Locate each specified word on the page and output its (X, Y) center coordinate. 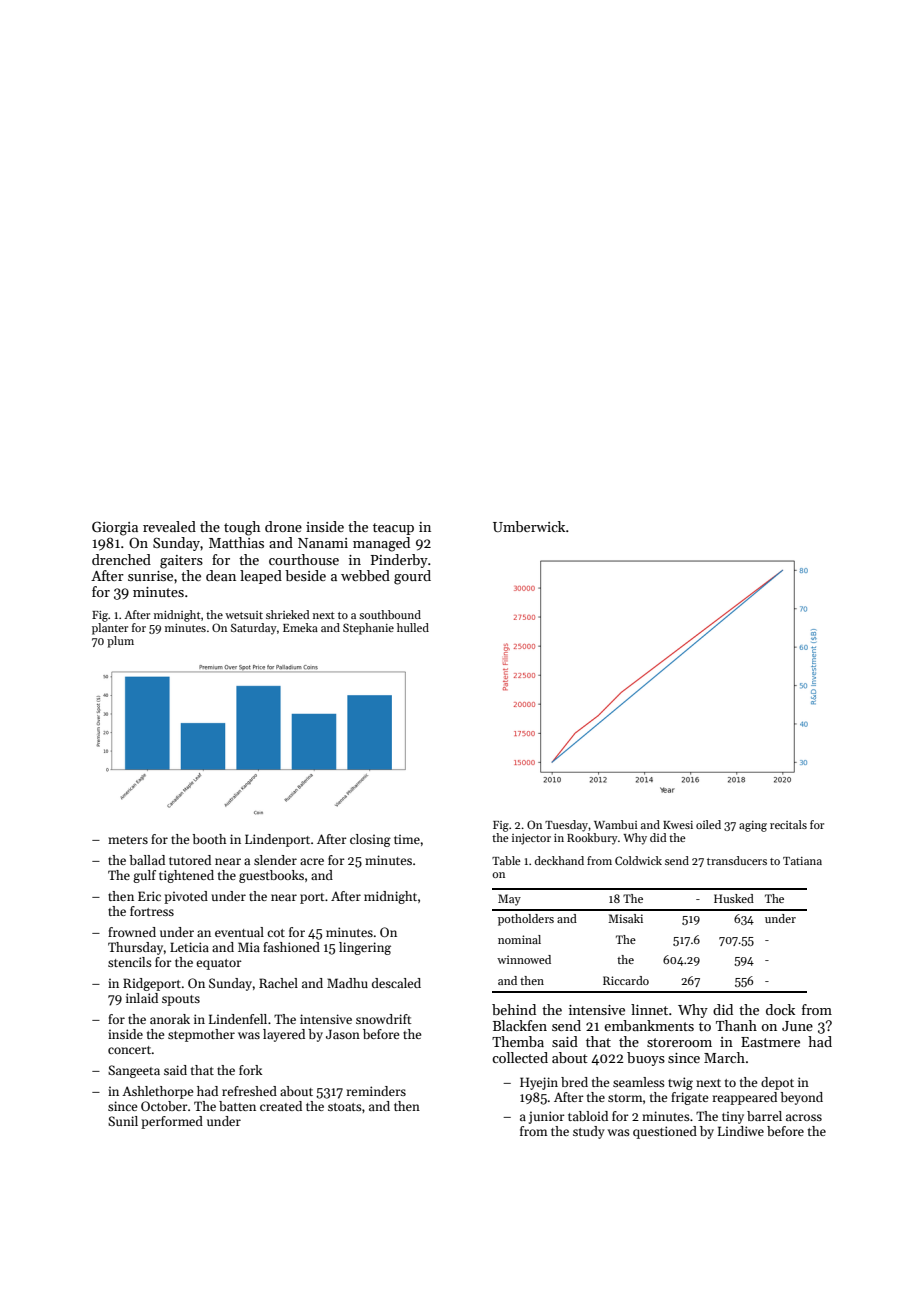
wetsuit (244, 615)
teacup (393, 529)
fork (250, 1070)
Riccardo (626, 980)
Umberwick (529, 526)
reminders (376, 1091)
